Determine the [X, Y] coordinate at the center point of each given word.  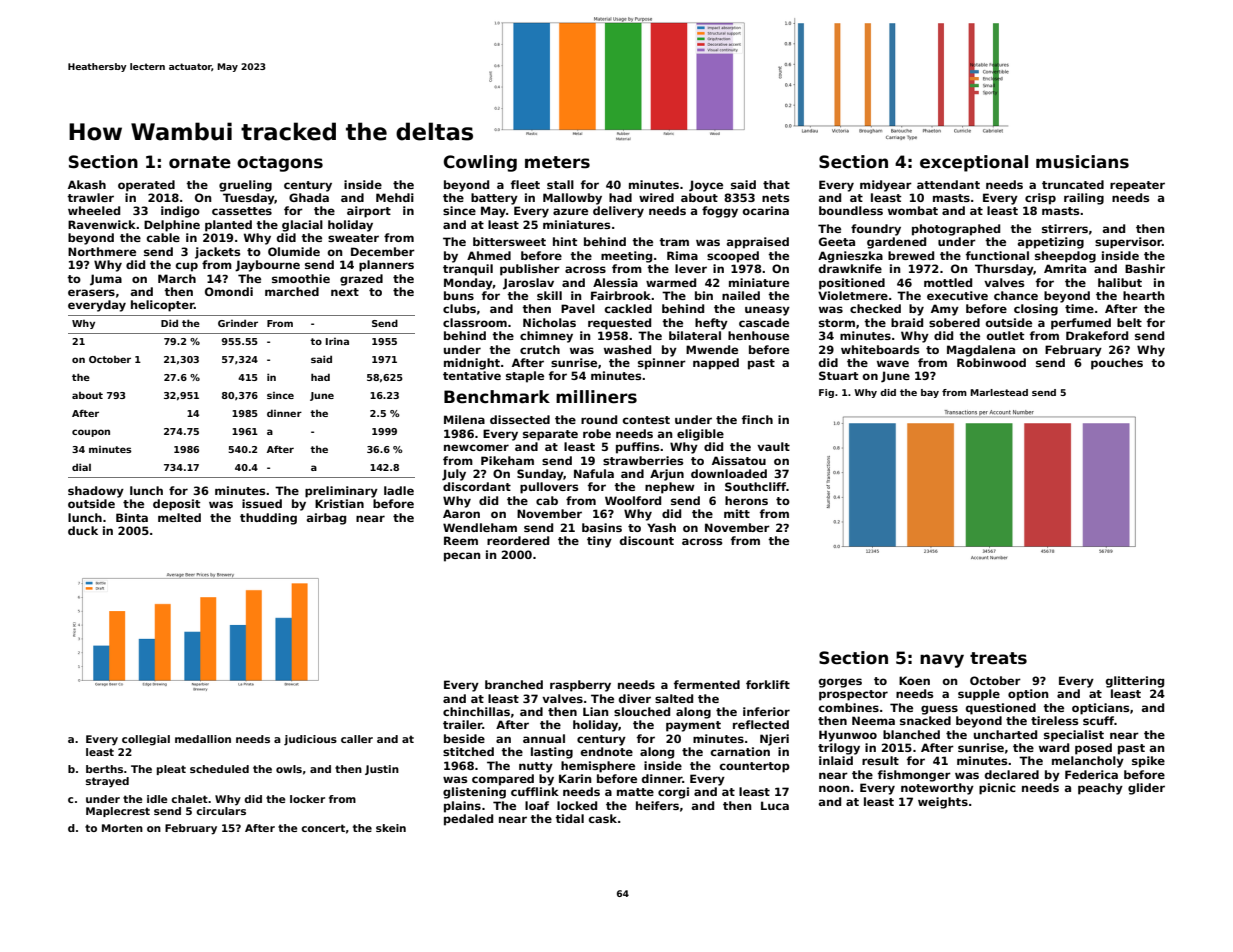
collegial [146, 740]
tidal [569, 818]
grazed [361, 280]
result [880, 760]
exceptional [974, 163]
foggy [720, 212]
